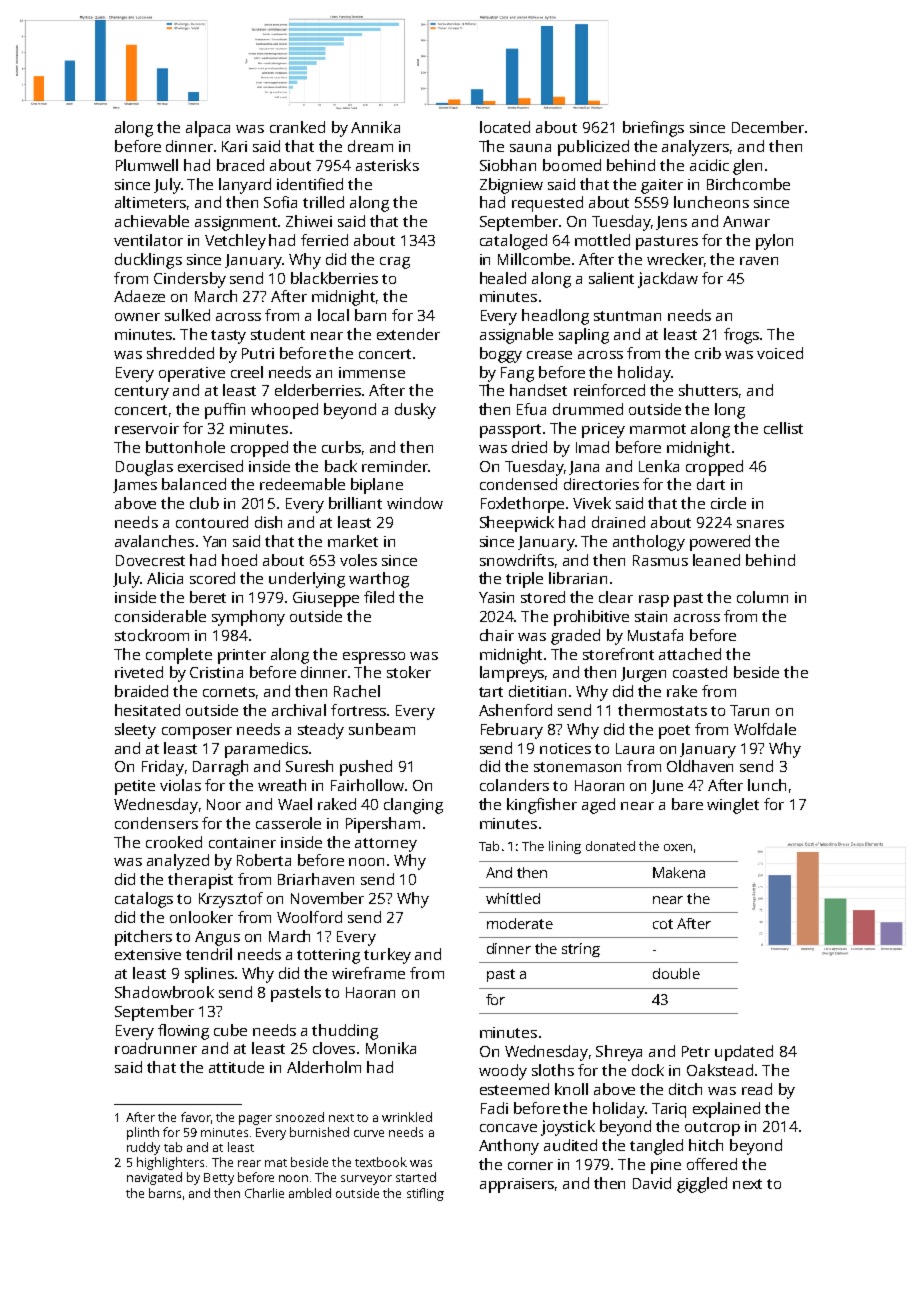 Image resolution: width=924 pixels, height=1308 pixels. What do you see at coordinates (334, 278) in the screenshot?
I see `blackberries` at bounding box center [334, 278].
